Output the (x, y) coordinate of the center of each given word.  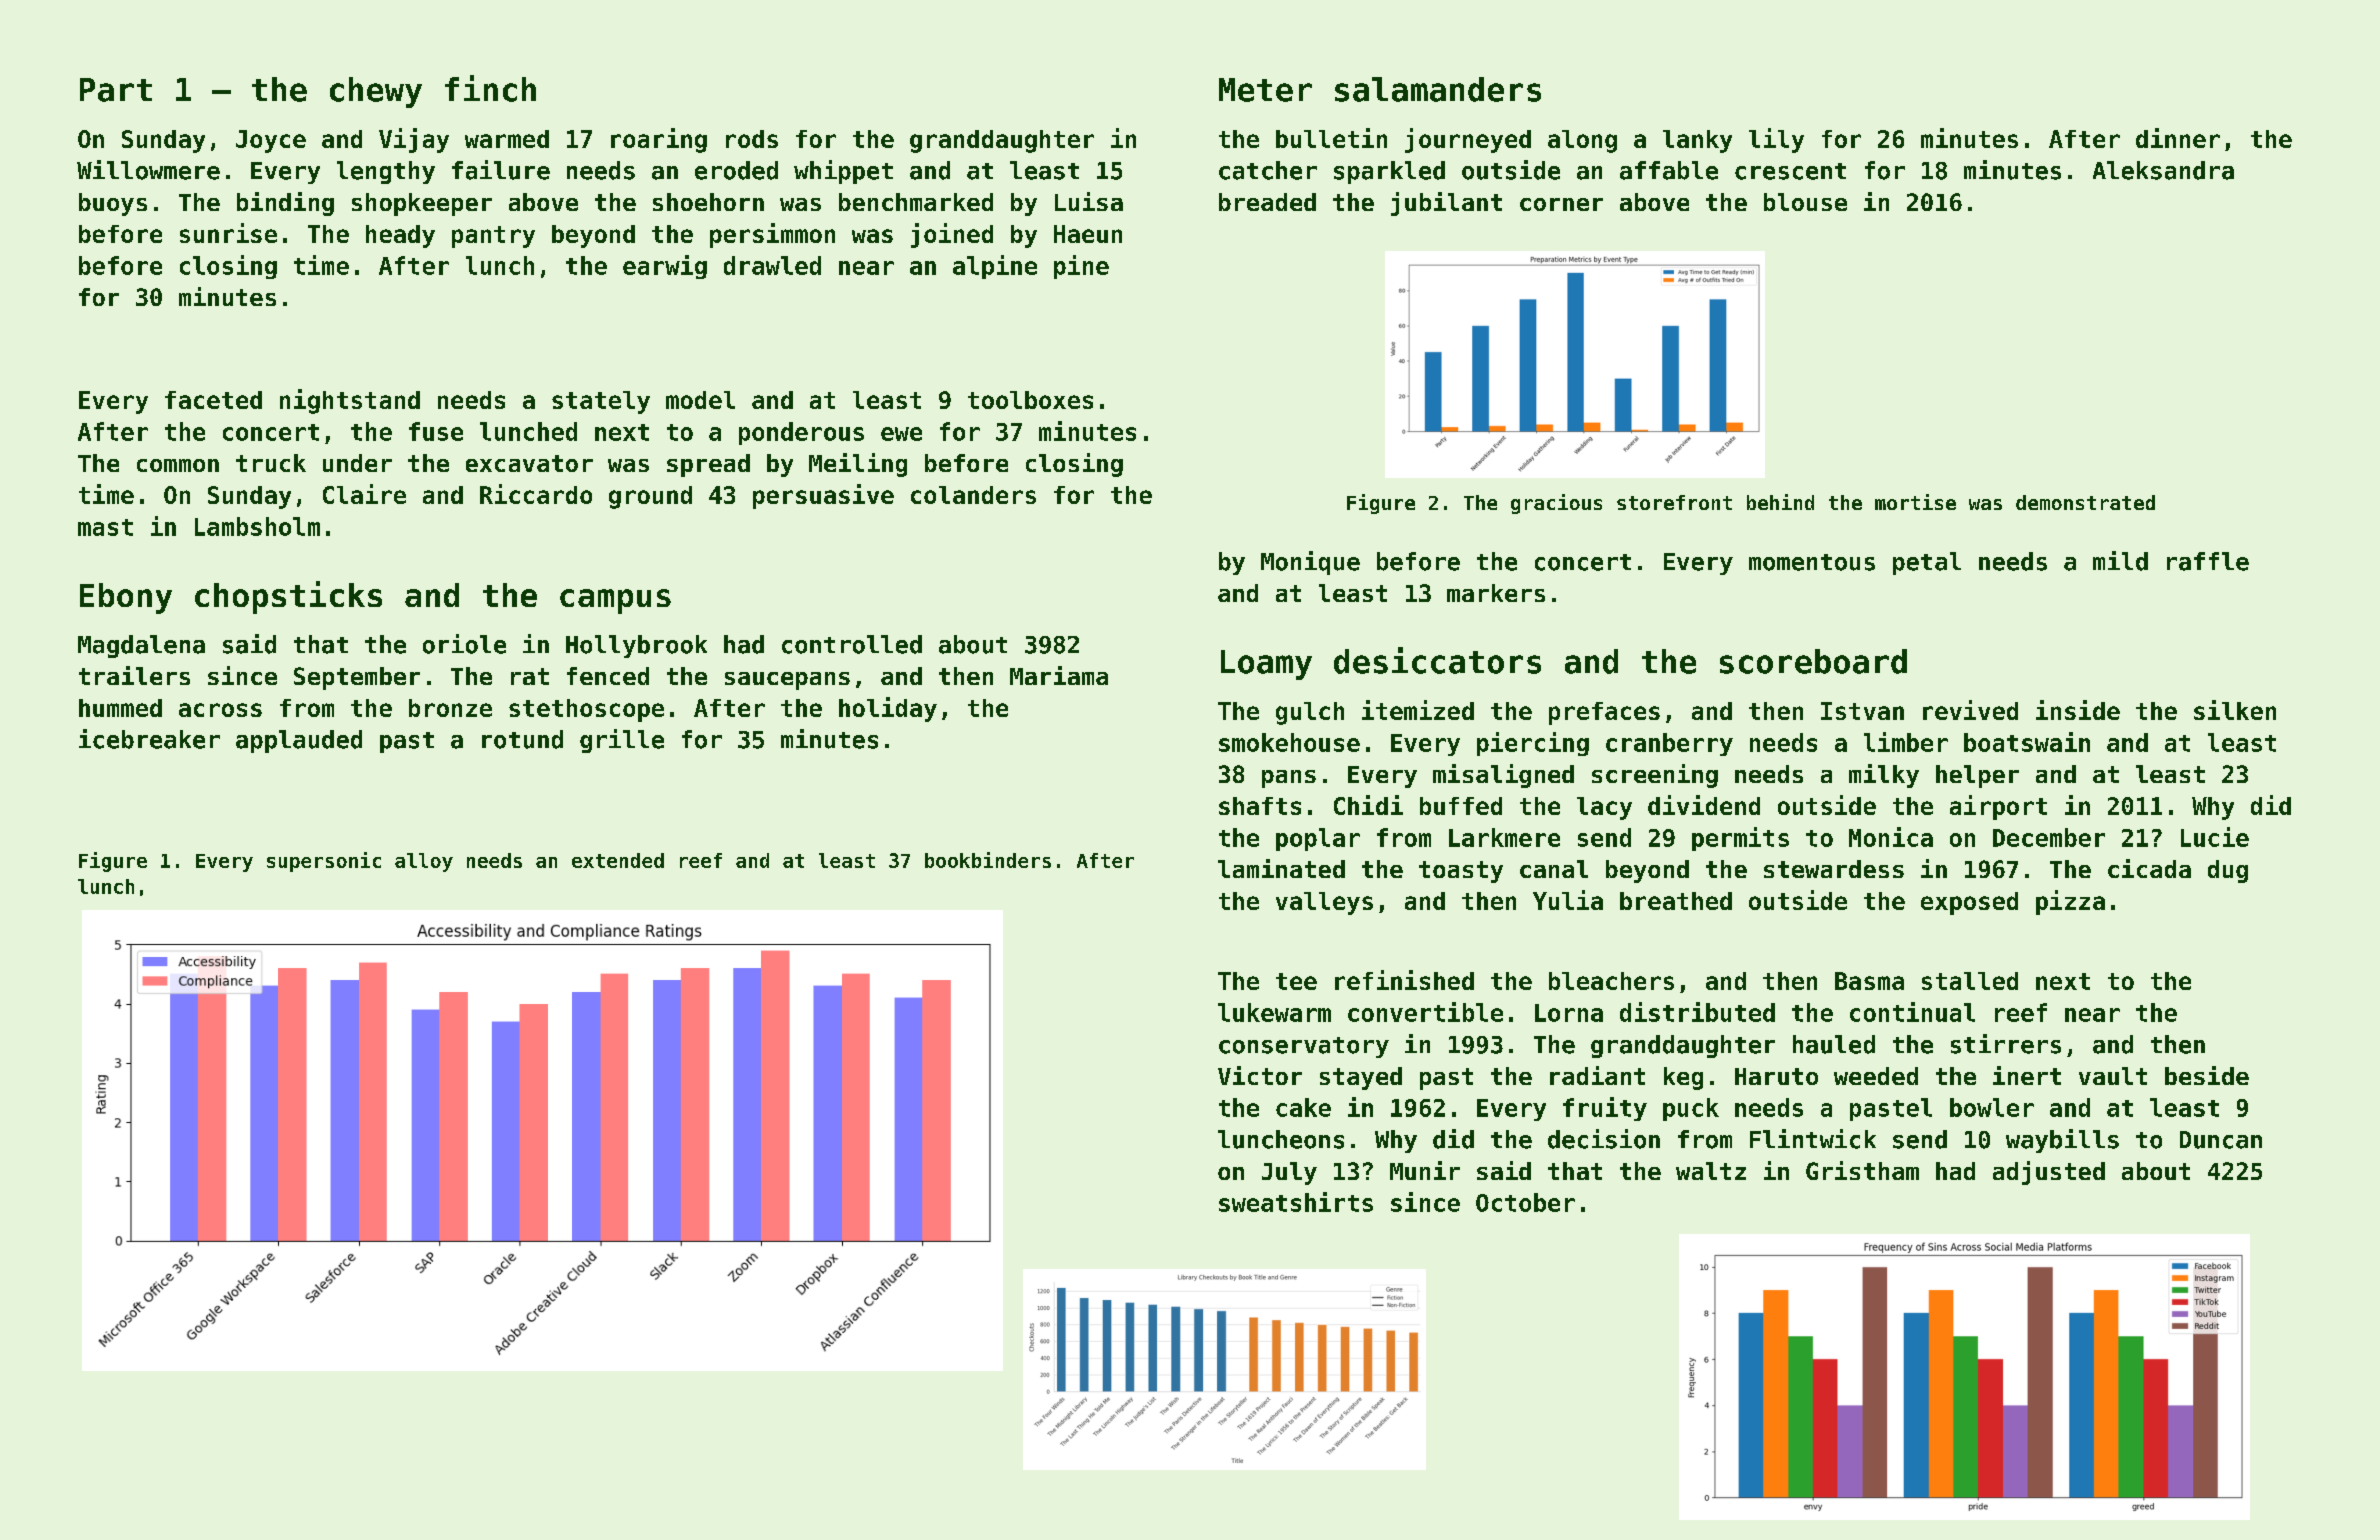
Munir (1425, 1170)
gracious (1556, 504)
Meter (1265, 90)
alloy (424, 862)
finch (490, 88)
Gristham (1862, 1170)
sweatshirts (1296, 1202)
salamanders (1438, 89)
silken (2235, 710)
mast (105, 527)
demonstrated (2085, 502)
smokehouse (1289, 742)
